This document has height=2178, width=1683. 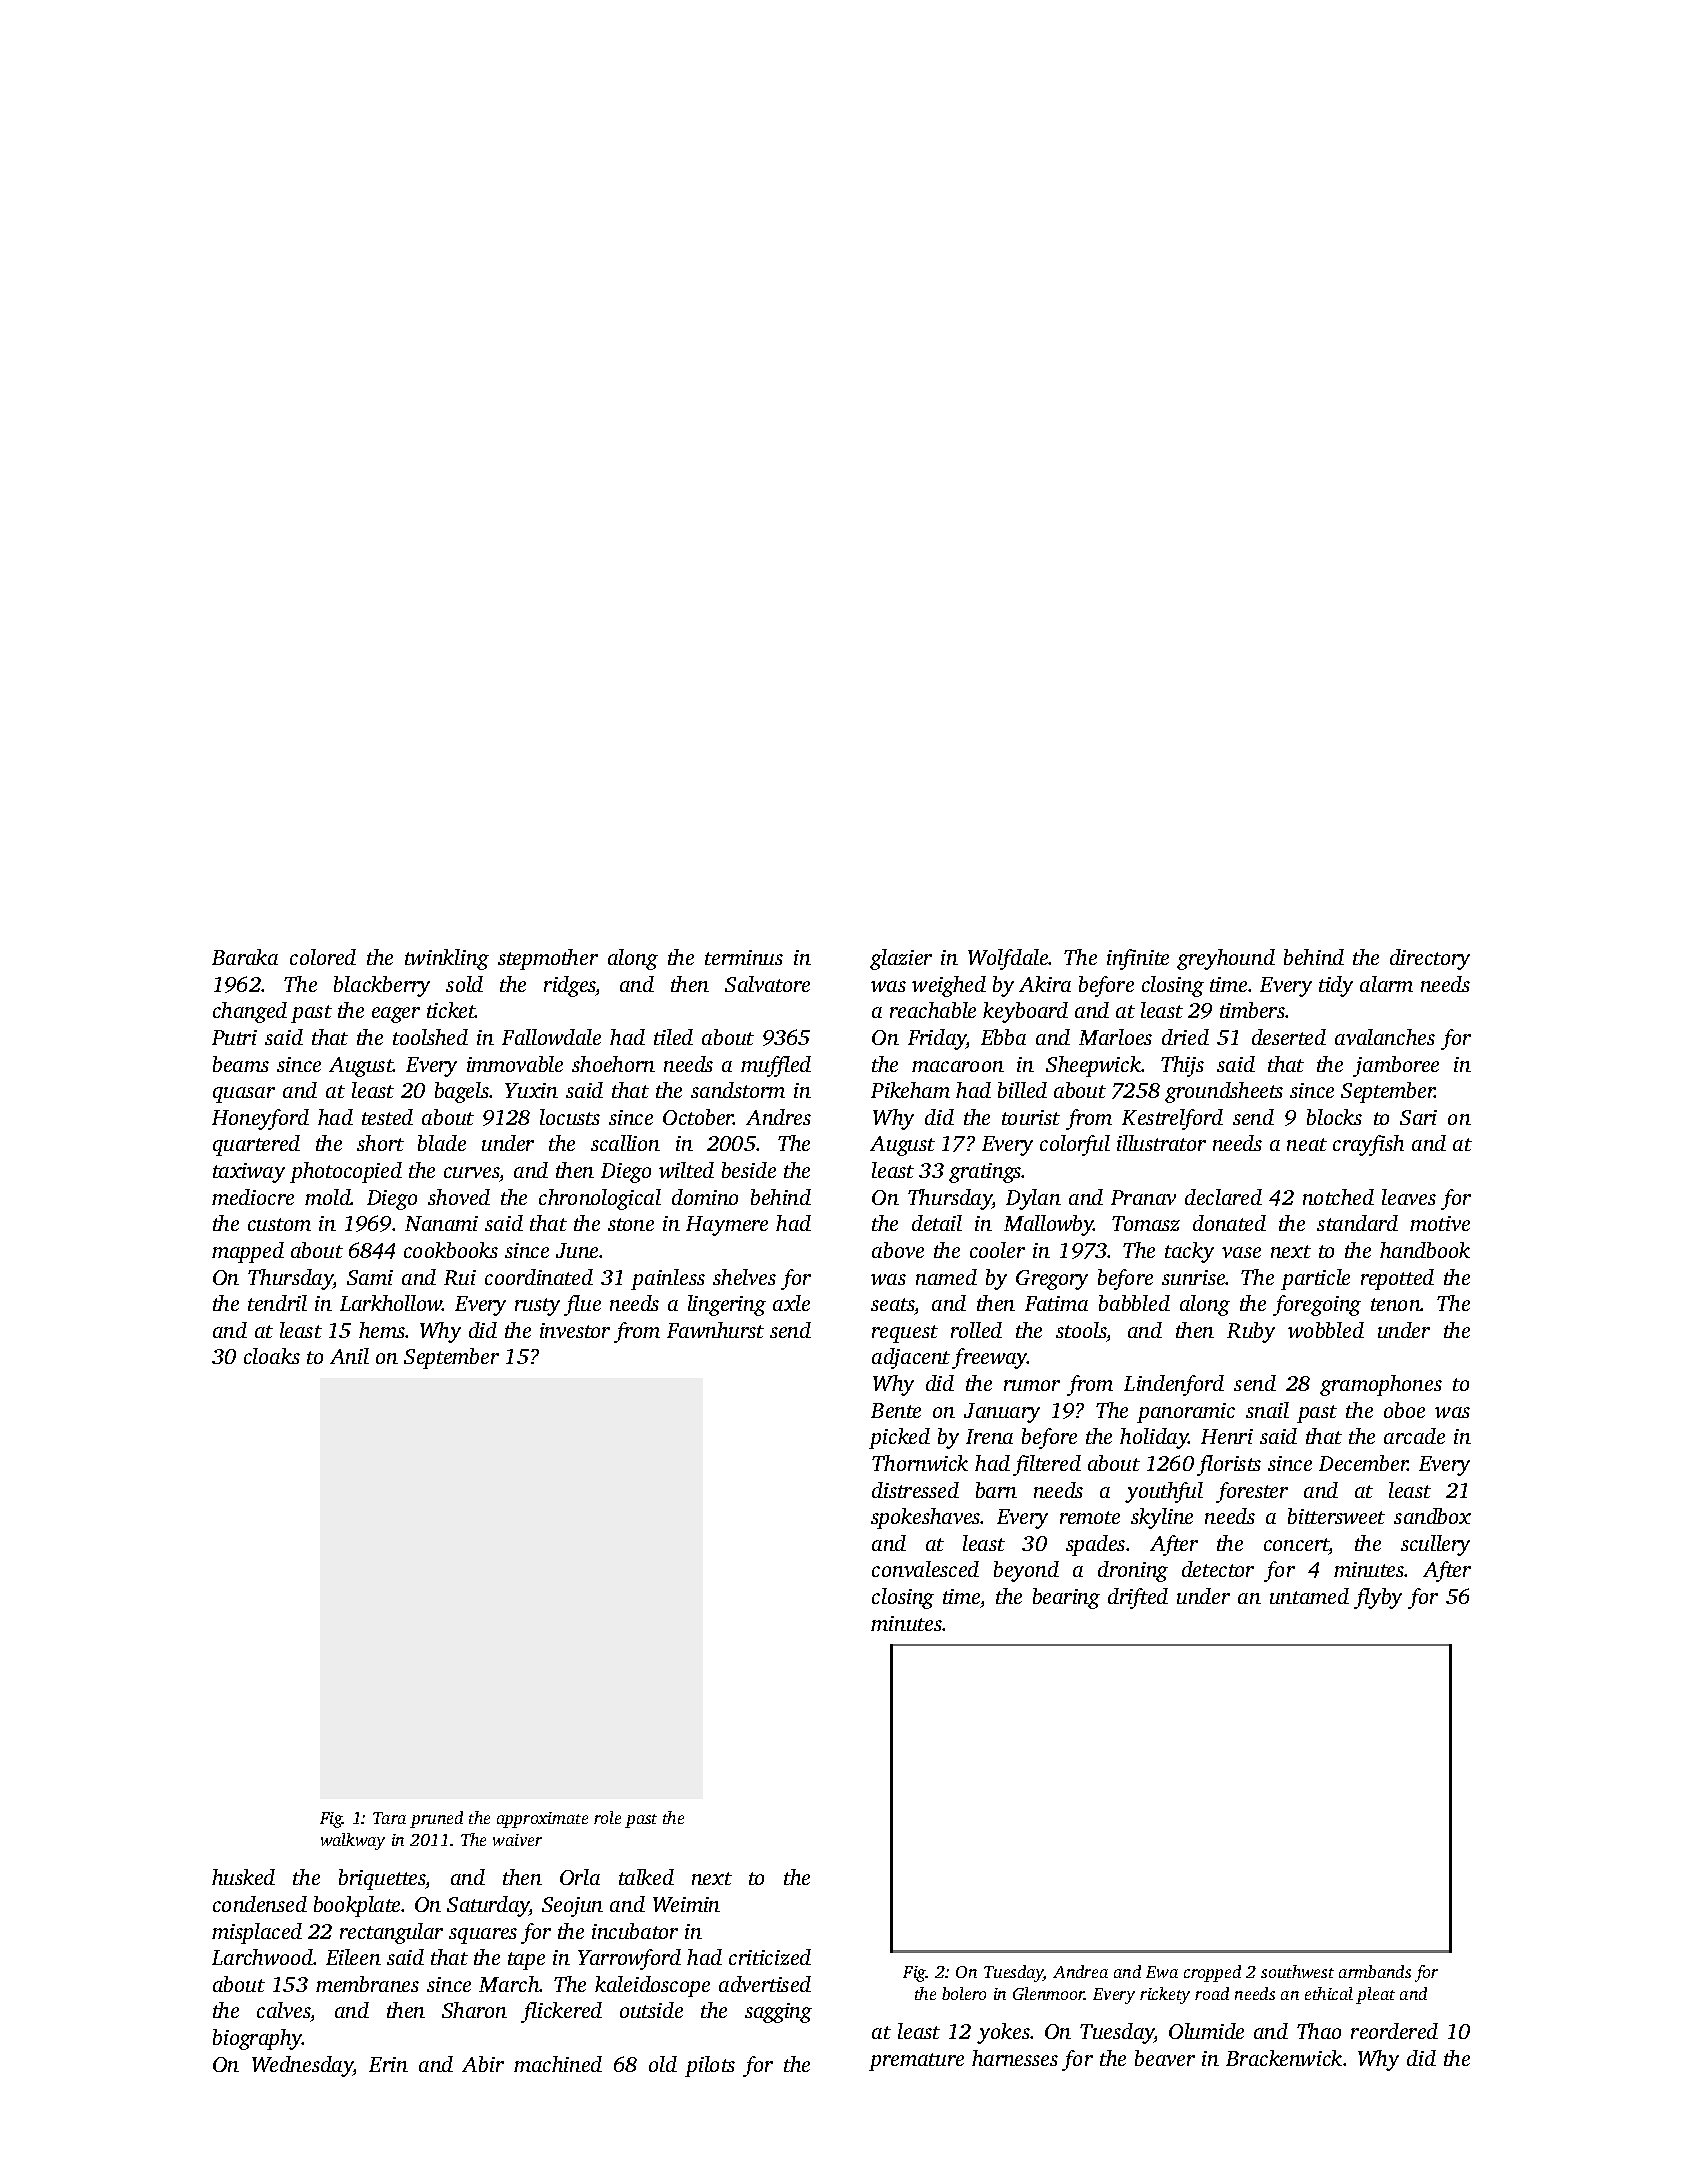 I want to click on Tara, so click(x=389, y=1818).
